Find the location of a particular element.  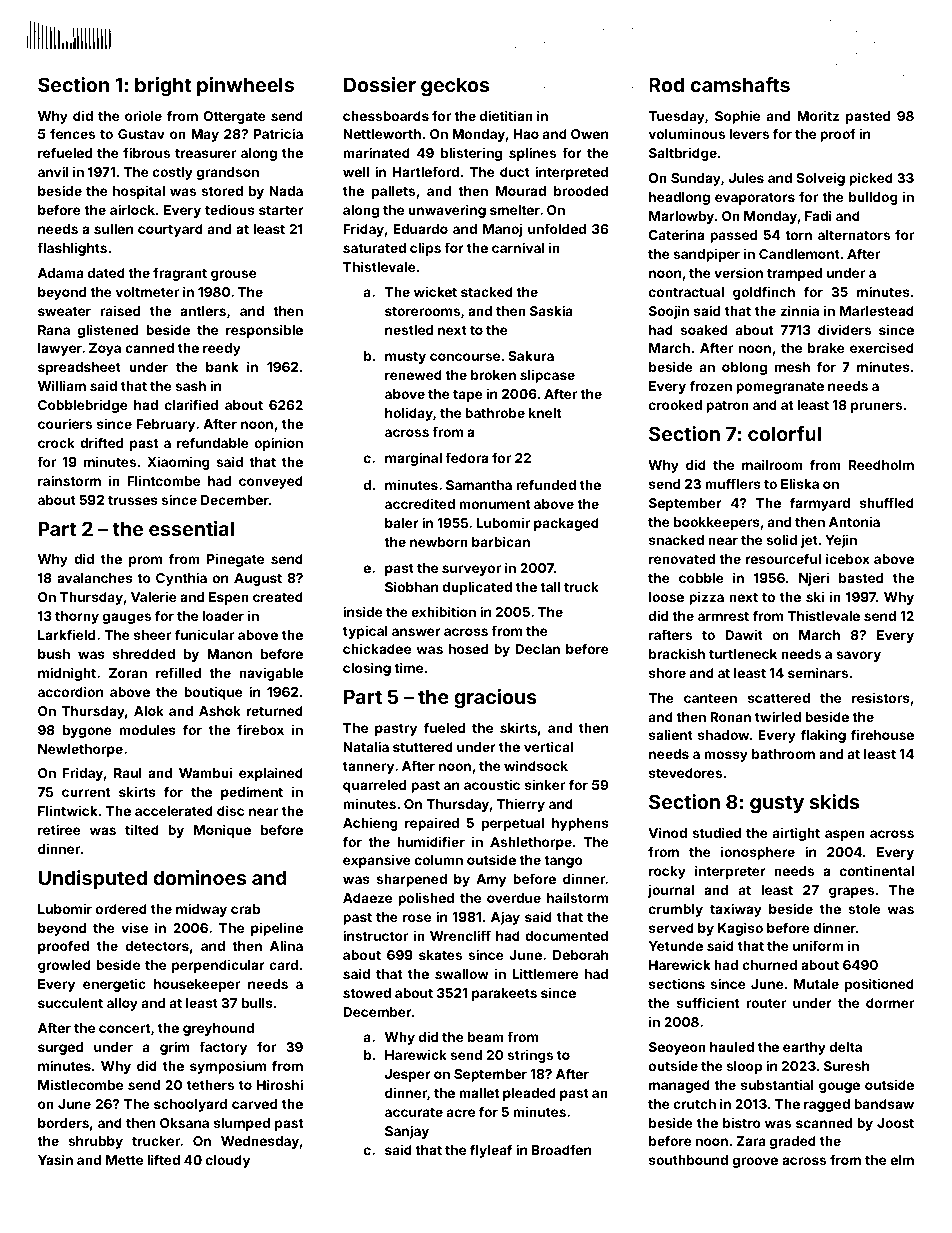

flyleaf is located at coordinates (491, 1151).
